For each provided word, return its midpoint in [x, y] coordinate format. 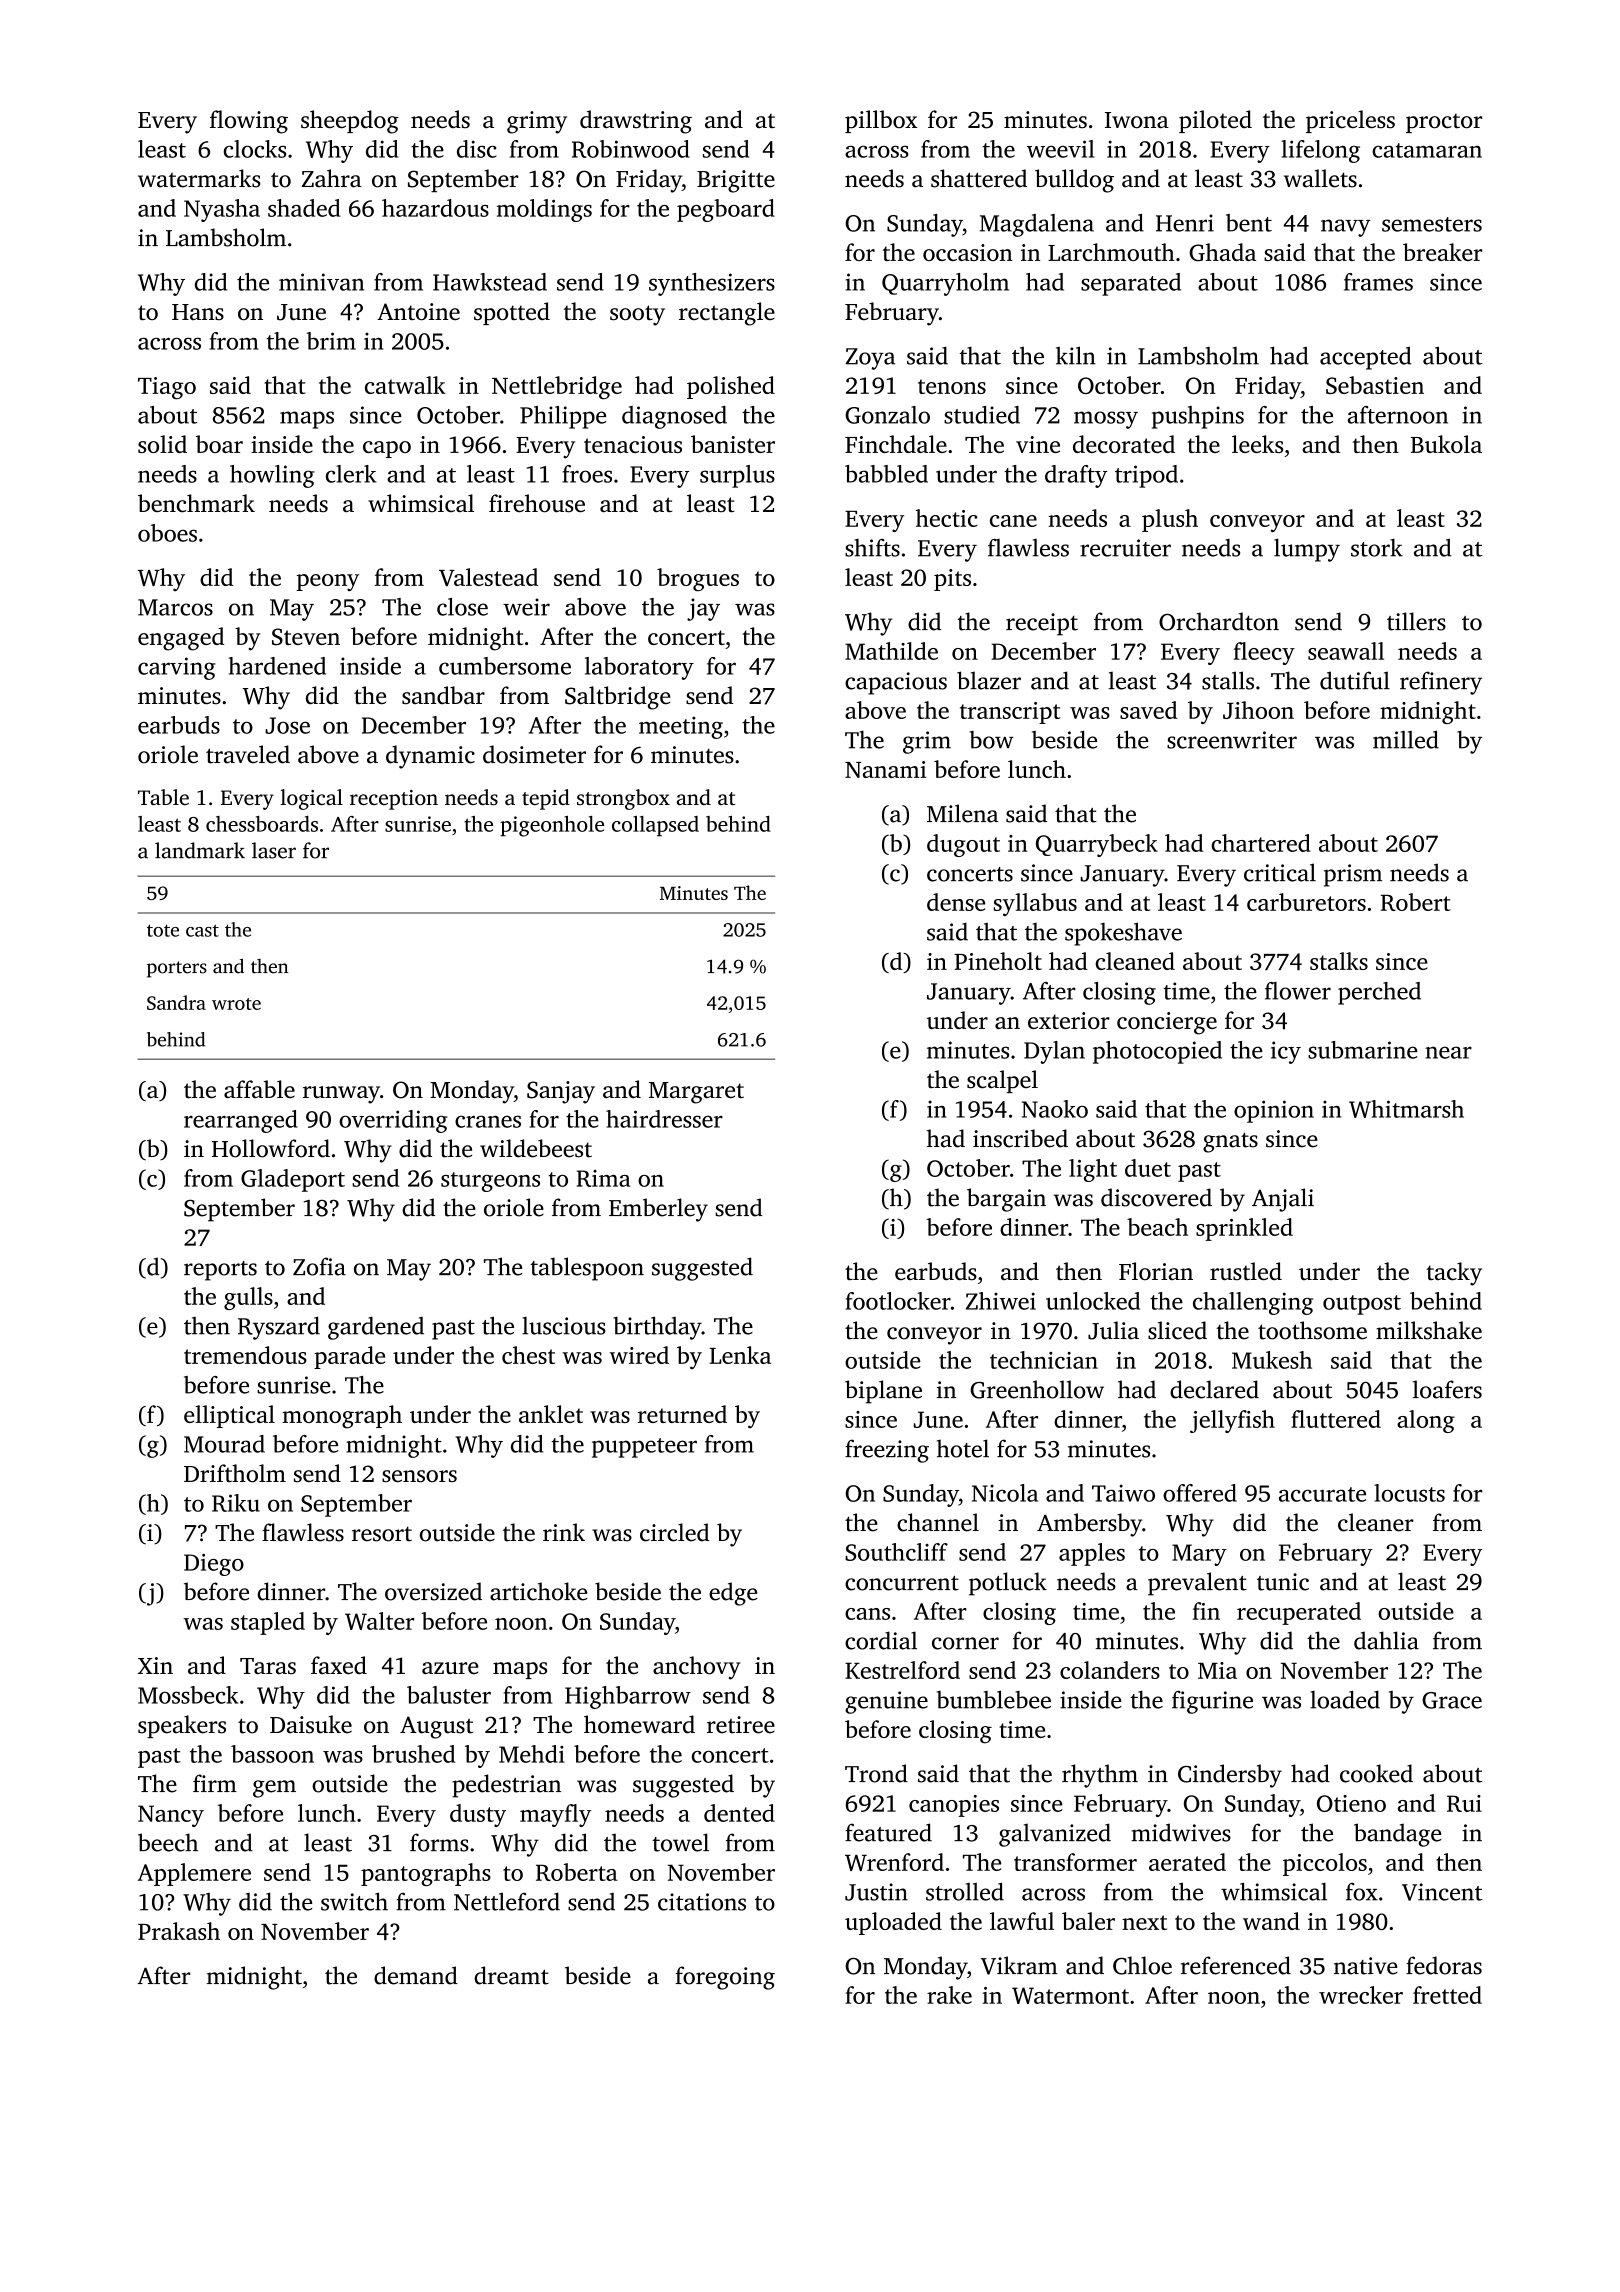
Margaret [696, 1093]
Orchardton [1219, 621]
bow [992, 740]
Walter [379, 1621]
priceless [1350, 121]
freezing [887, 1451]
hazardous [435, 208]
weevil [1060, 149]
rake [949, 1995]
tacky [1454, 1274]
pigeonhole [552, 826]
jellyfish [1232, 1421]
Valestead [488, 577]
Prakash [179, 1931]
